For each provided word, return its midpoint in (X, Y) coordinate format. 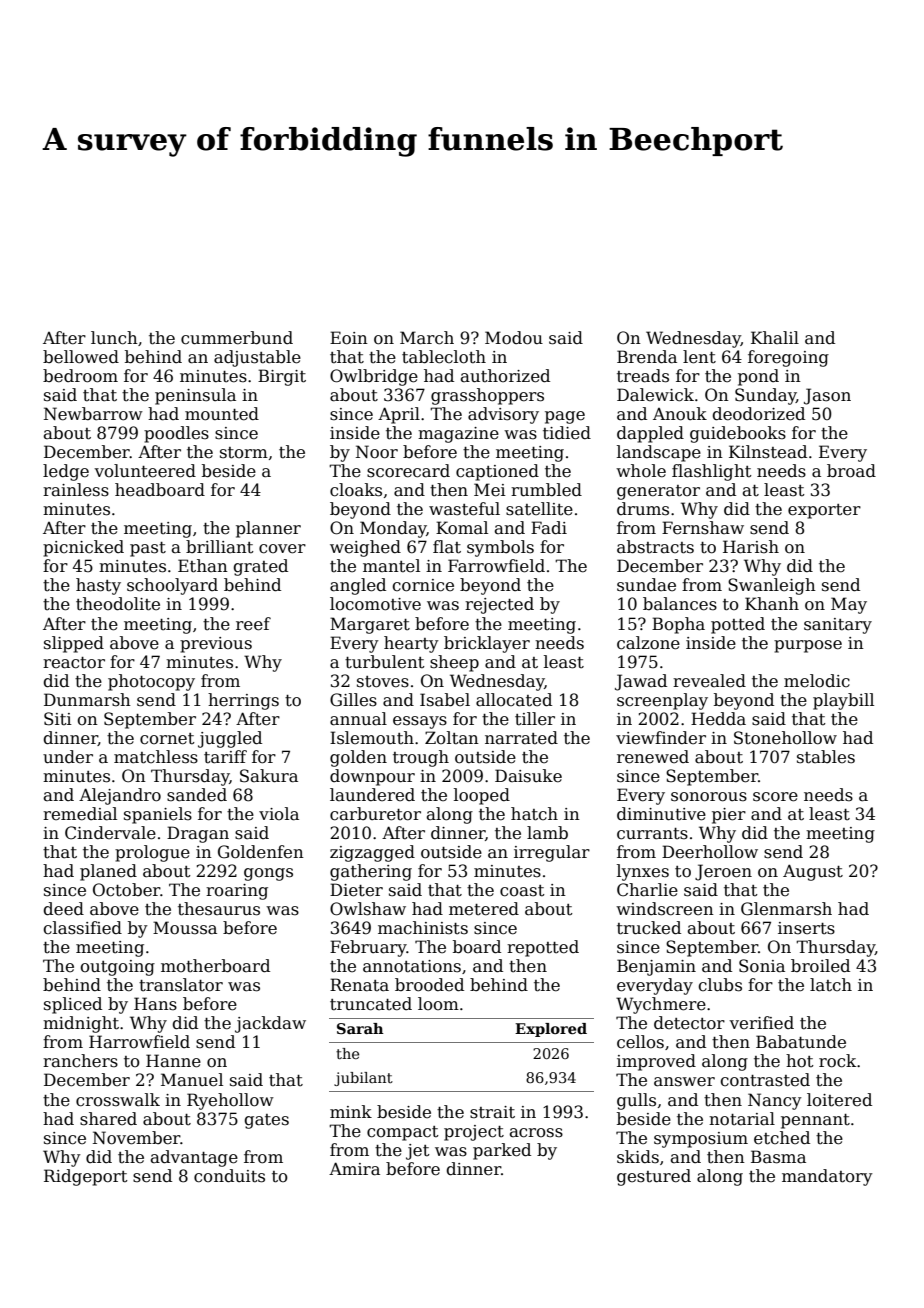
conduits (229, 1176)
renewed (653, 757)
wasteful (464, 509)
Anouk (680, 414)
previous (216, 645)
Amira (354, 1169)
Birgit (282, 377)
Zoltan (452, 738)
